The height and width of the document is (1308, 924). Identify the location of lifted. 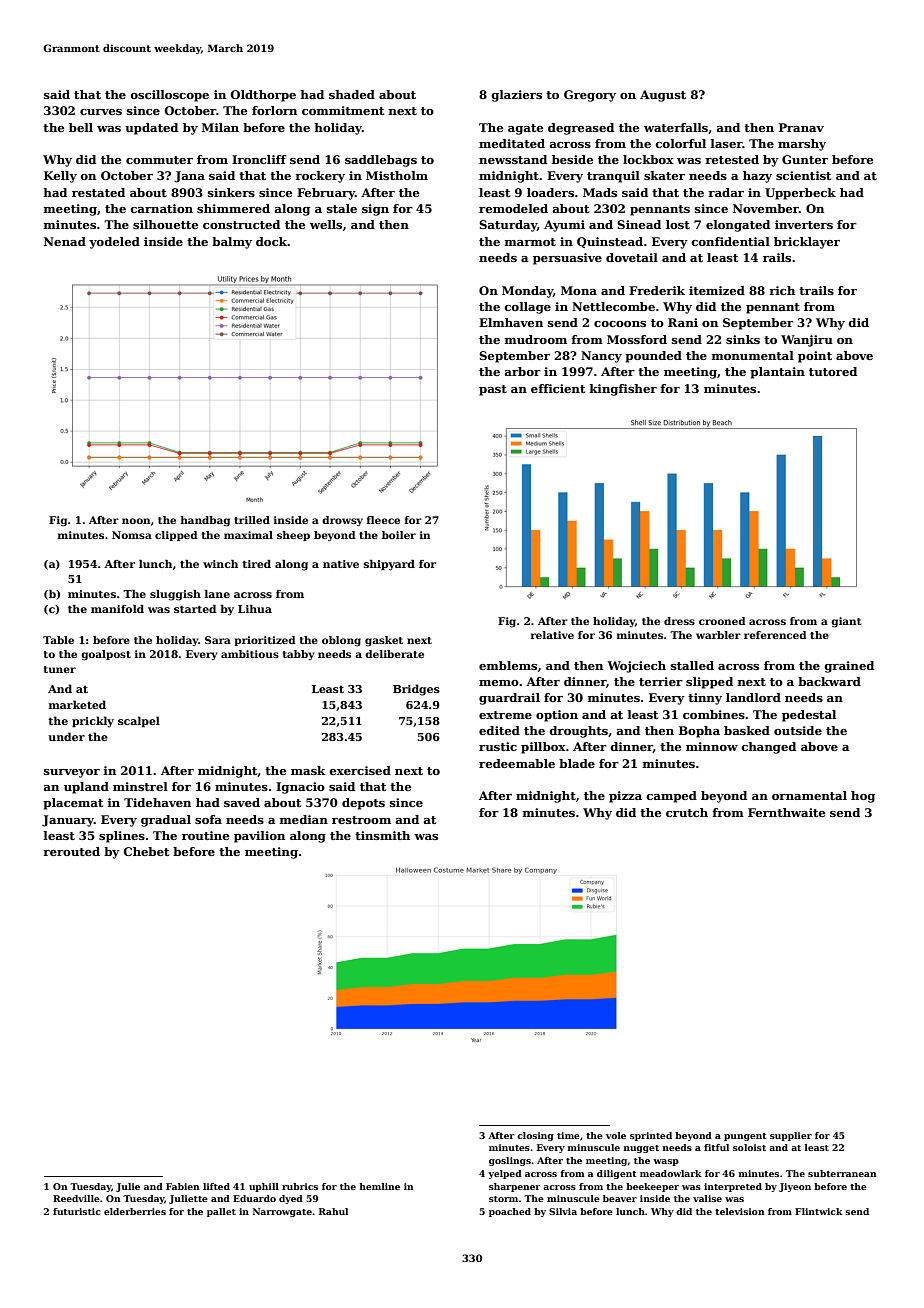
(216, 1186).
